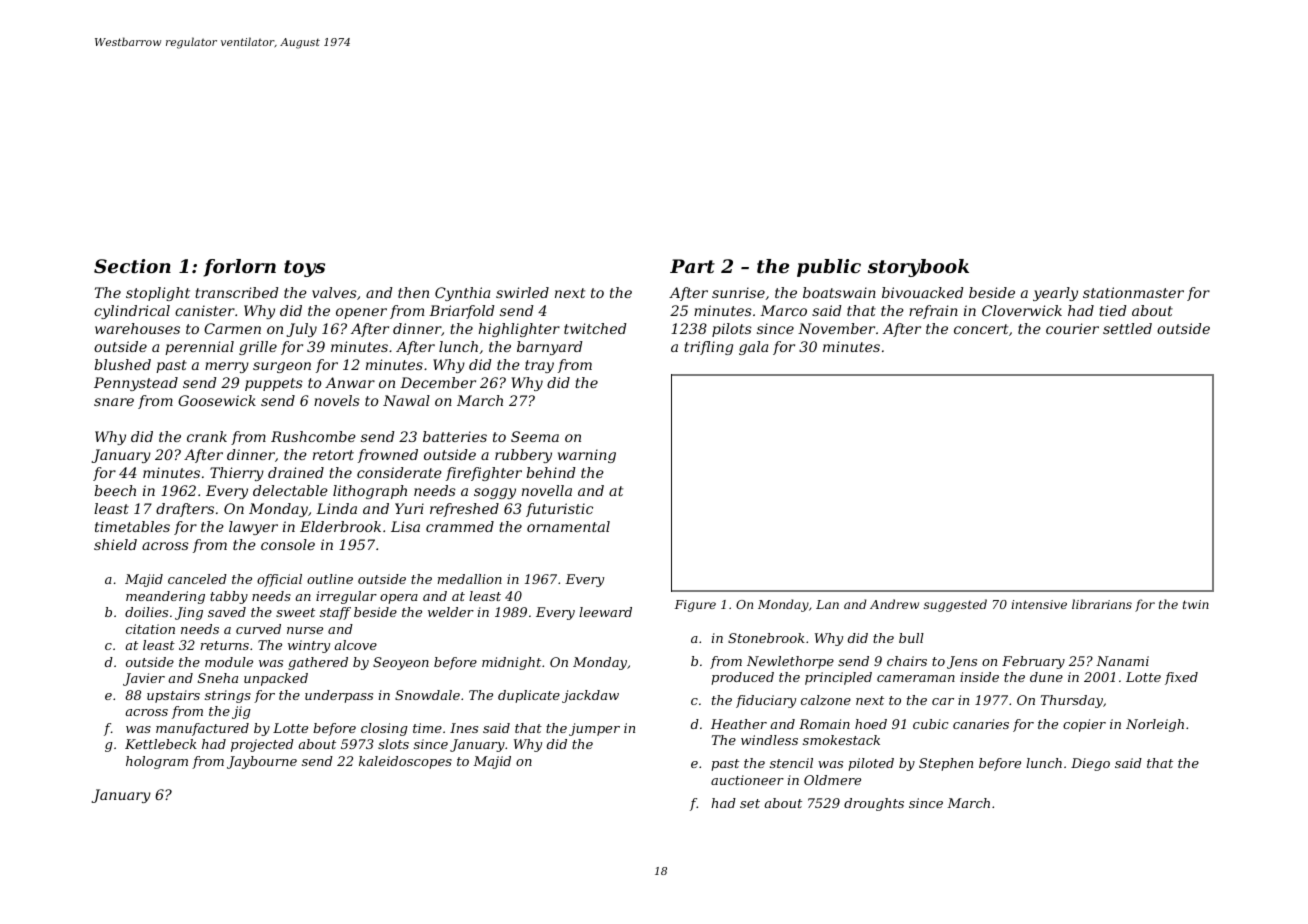 The height and width of the screenshot is (924, 1308). What do you see at coordinates (559, 510) in the screenshot?
I see `futuristic` at bounding box center [559, 510].
